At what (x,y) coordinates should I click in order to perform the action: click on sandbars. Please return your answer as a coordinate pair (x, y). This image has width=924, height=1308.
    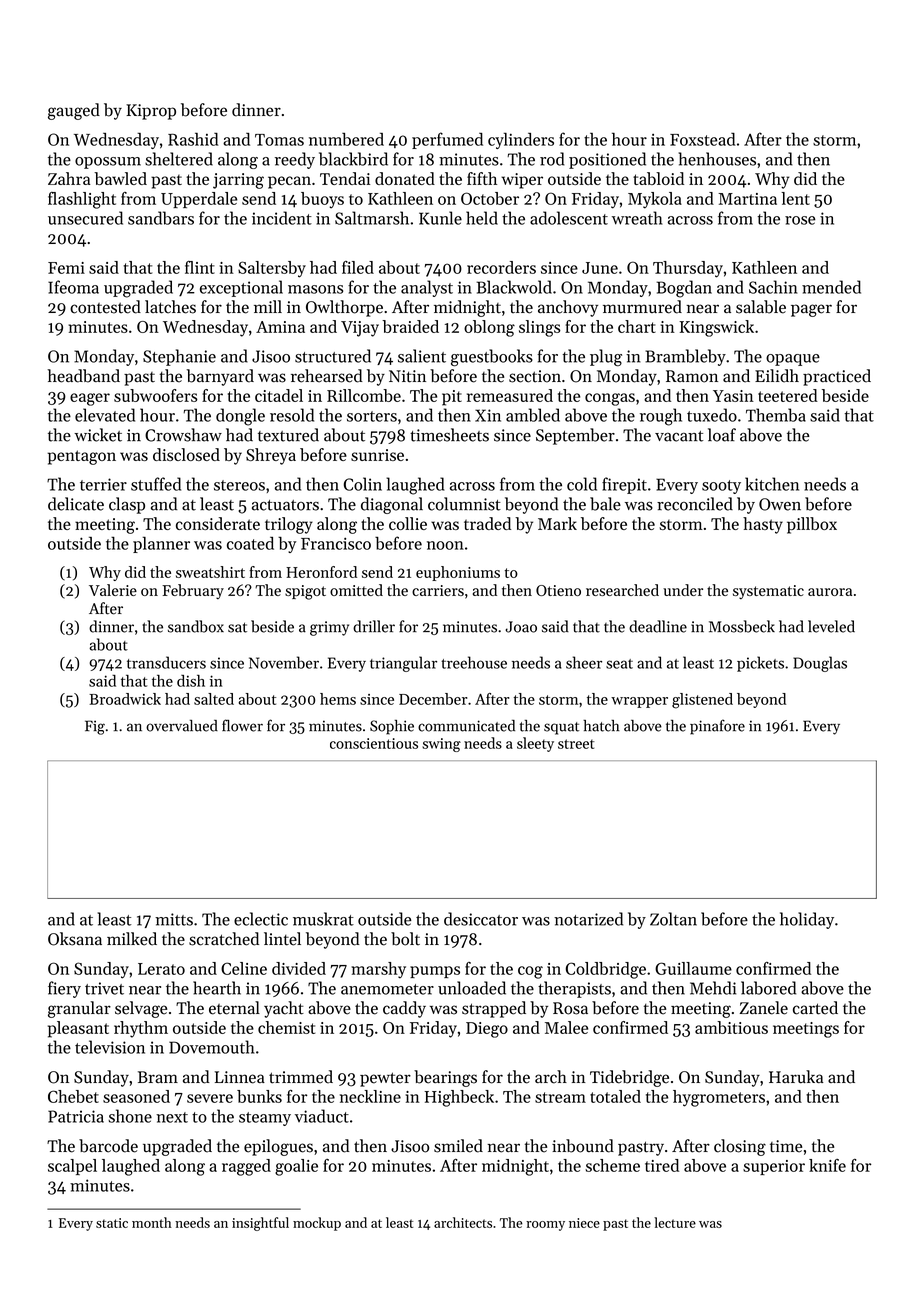
    Looking at the image, I should click on (161, 218).
